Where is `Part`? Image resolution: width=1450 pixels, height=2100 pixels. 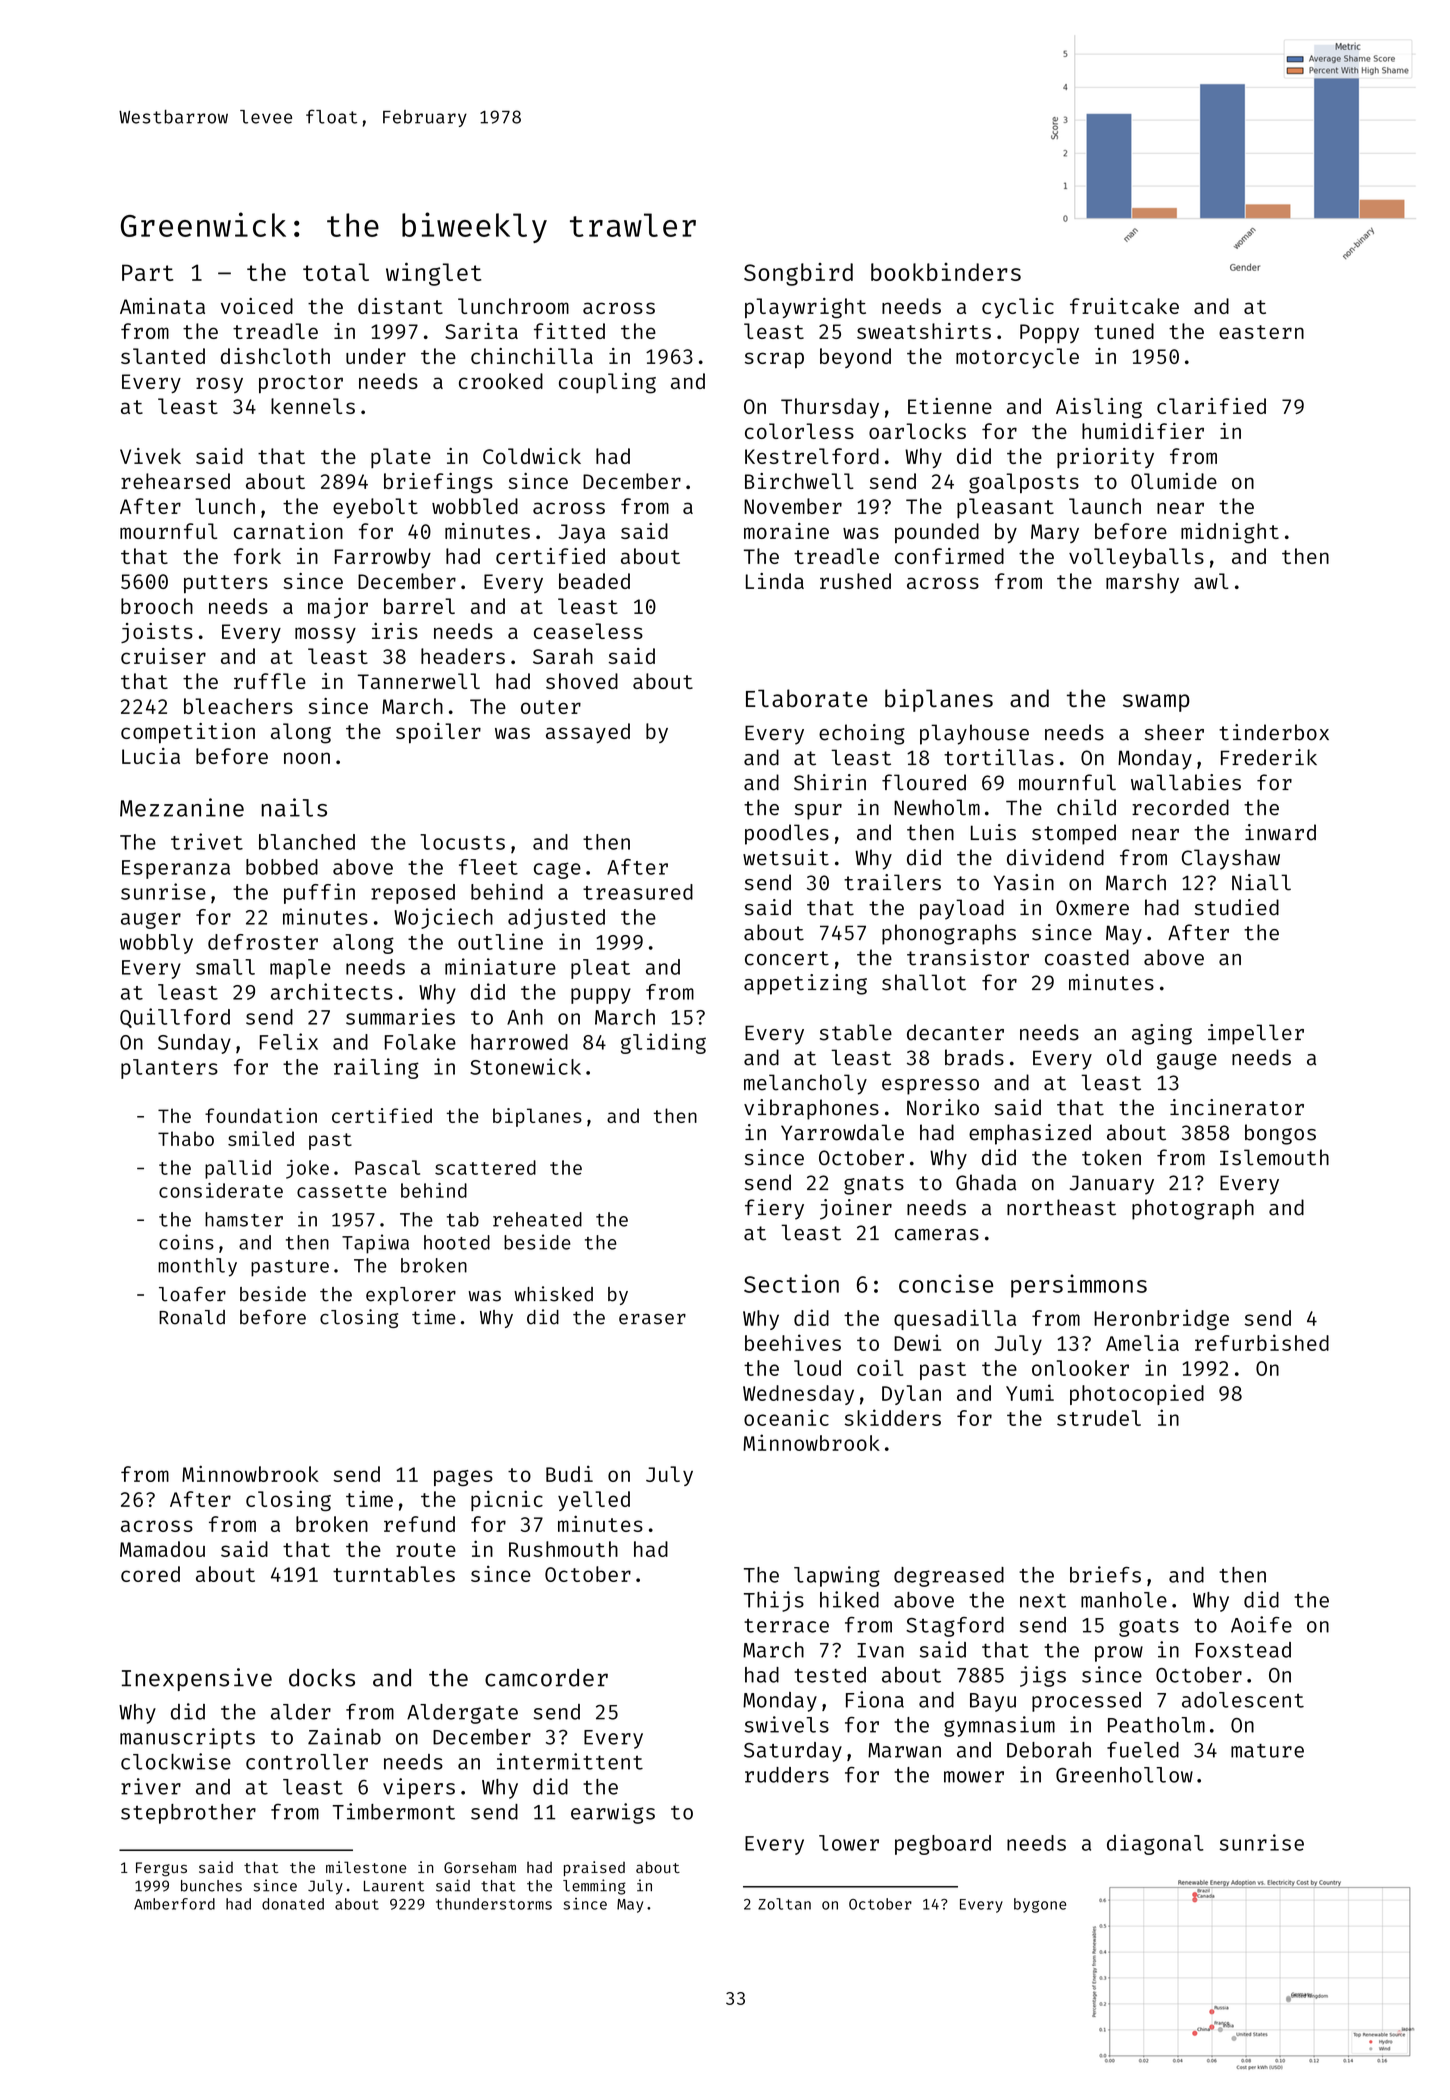
Part is located at coordinates (147, 272).
